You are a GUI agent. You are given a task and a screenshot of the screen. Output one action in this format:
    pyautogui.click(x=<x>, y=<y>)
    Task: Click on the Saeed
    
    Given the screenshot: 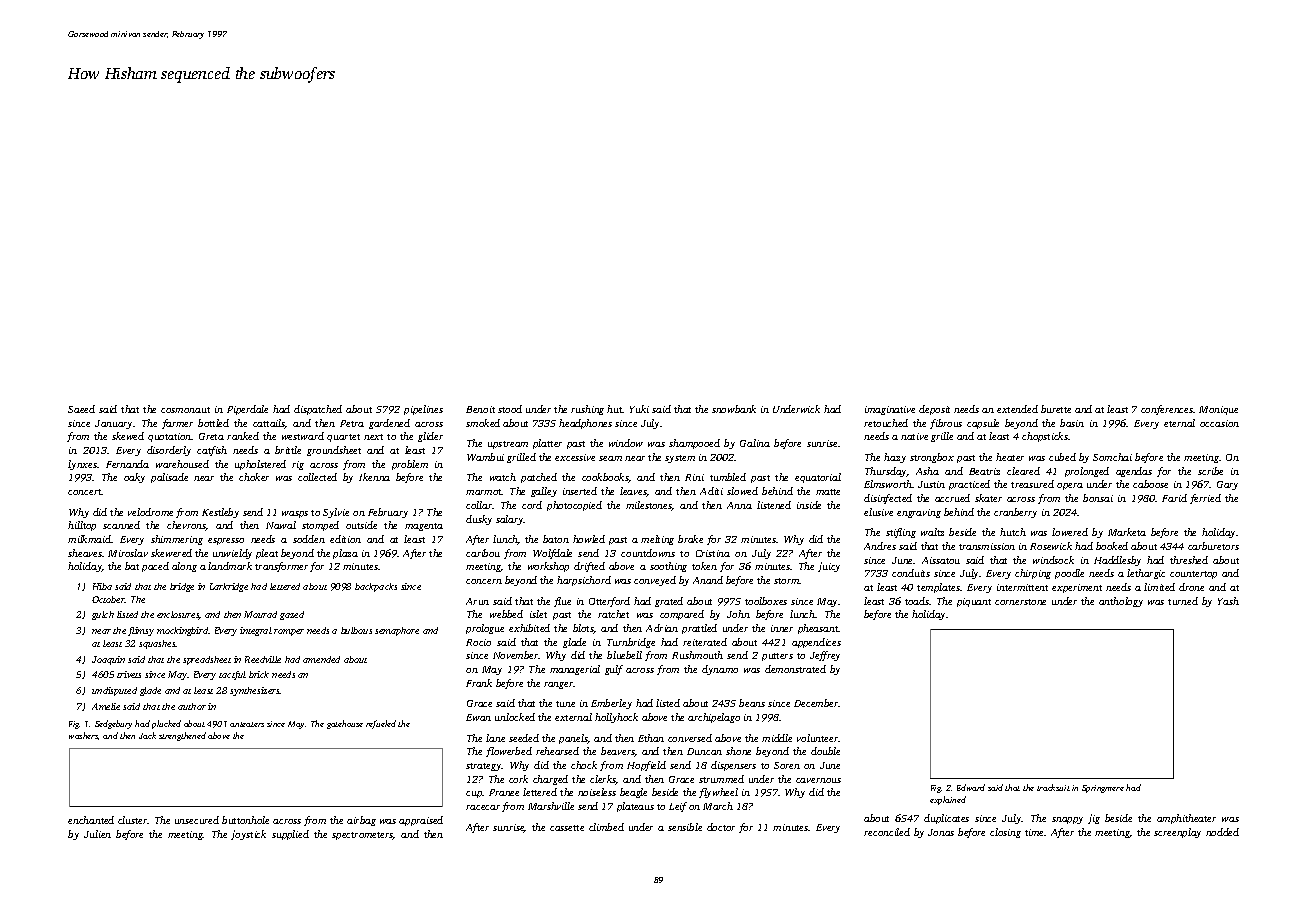 What is the action you would take?
    pyautogui.click(x=81, y=409)
